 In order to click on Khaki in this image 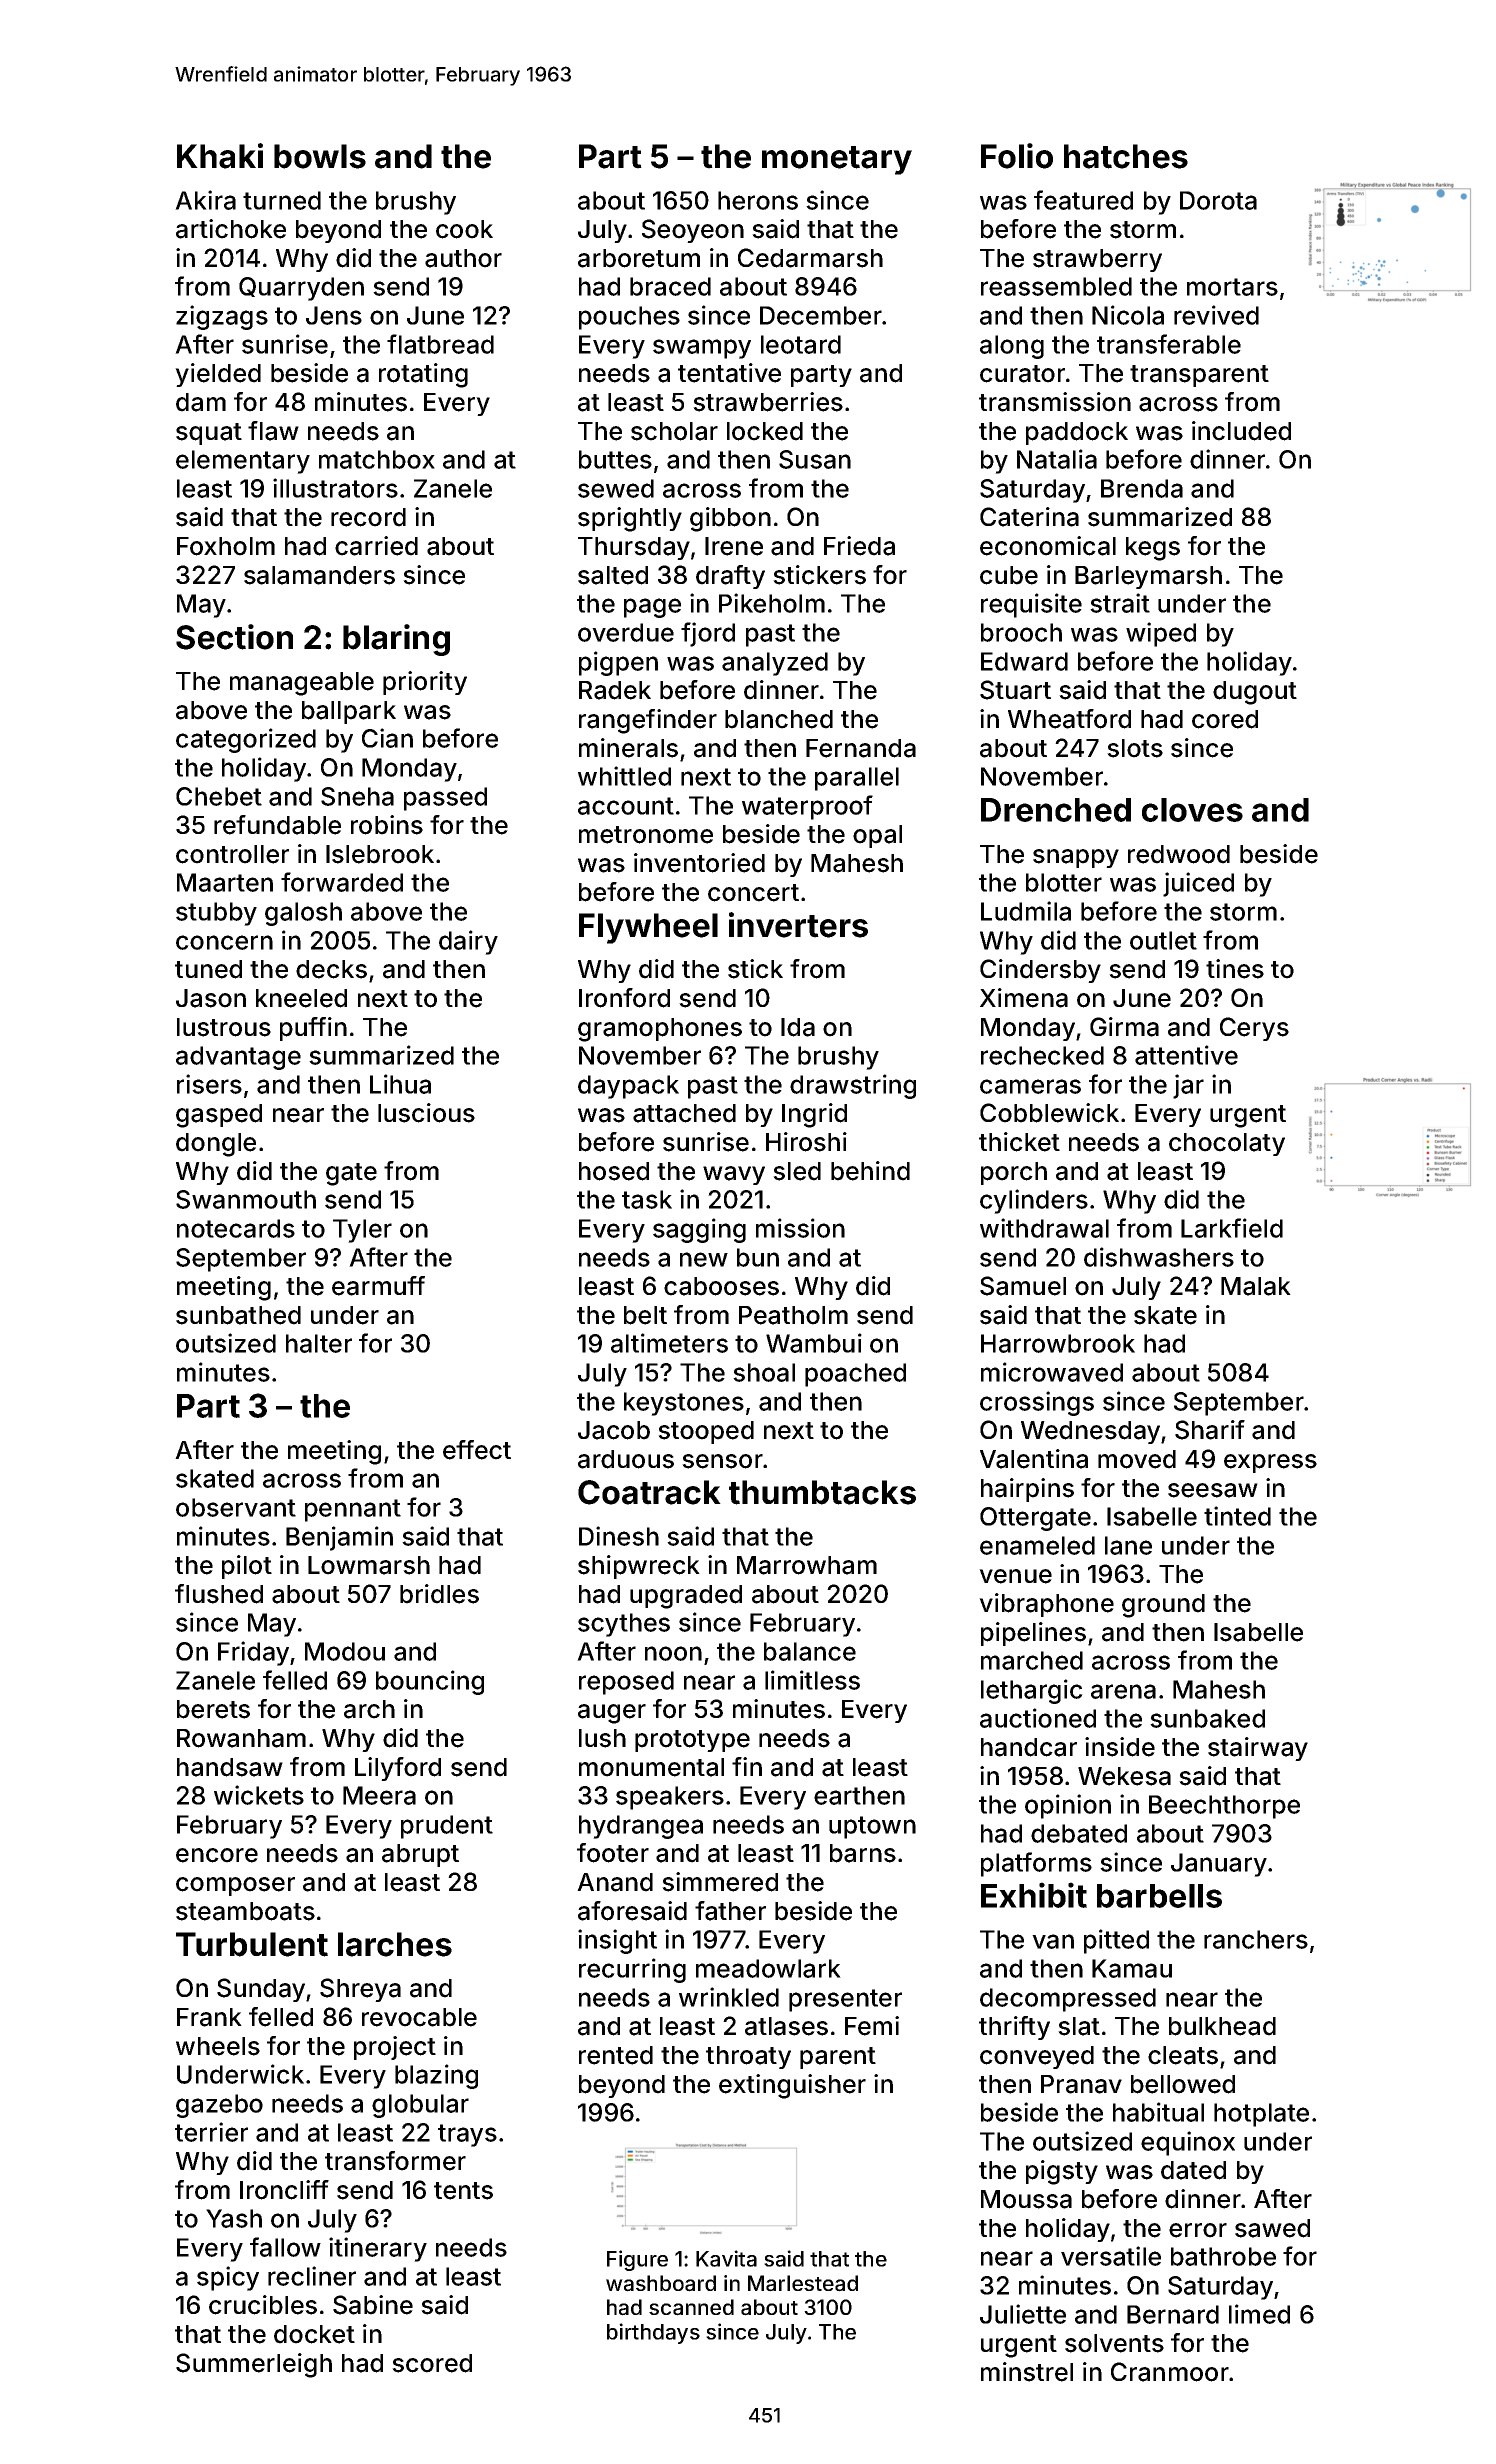, I will do `click(220, 156)`.
